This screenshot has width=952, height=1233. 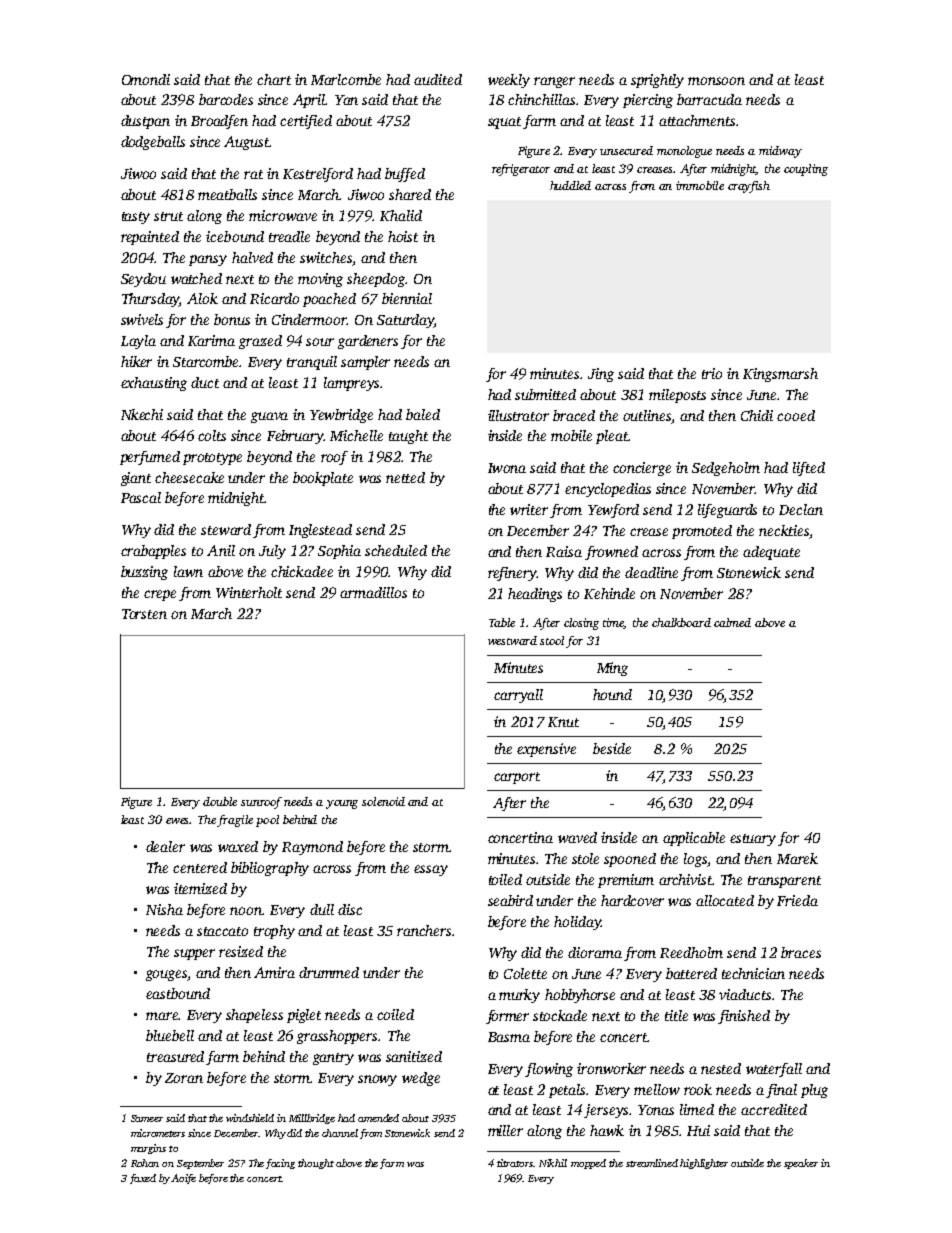 What do you see at coordinates (545, 394) in the screenshot?
I see `submitted` at bounding box center [545, 394].
